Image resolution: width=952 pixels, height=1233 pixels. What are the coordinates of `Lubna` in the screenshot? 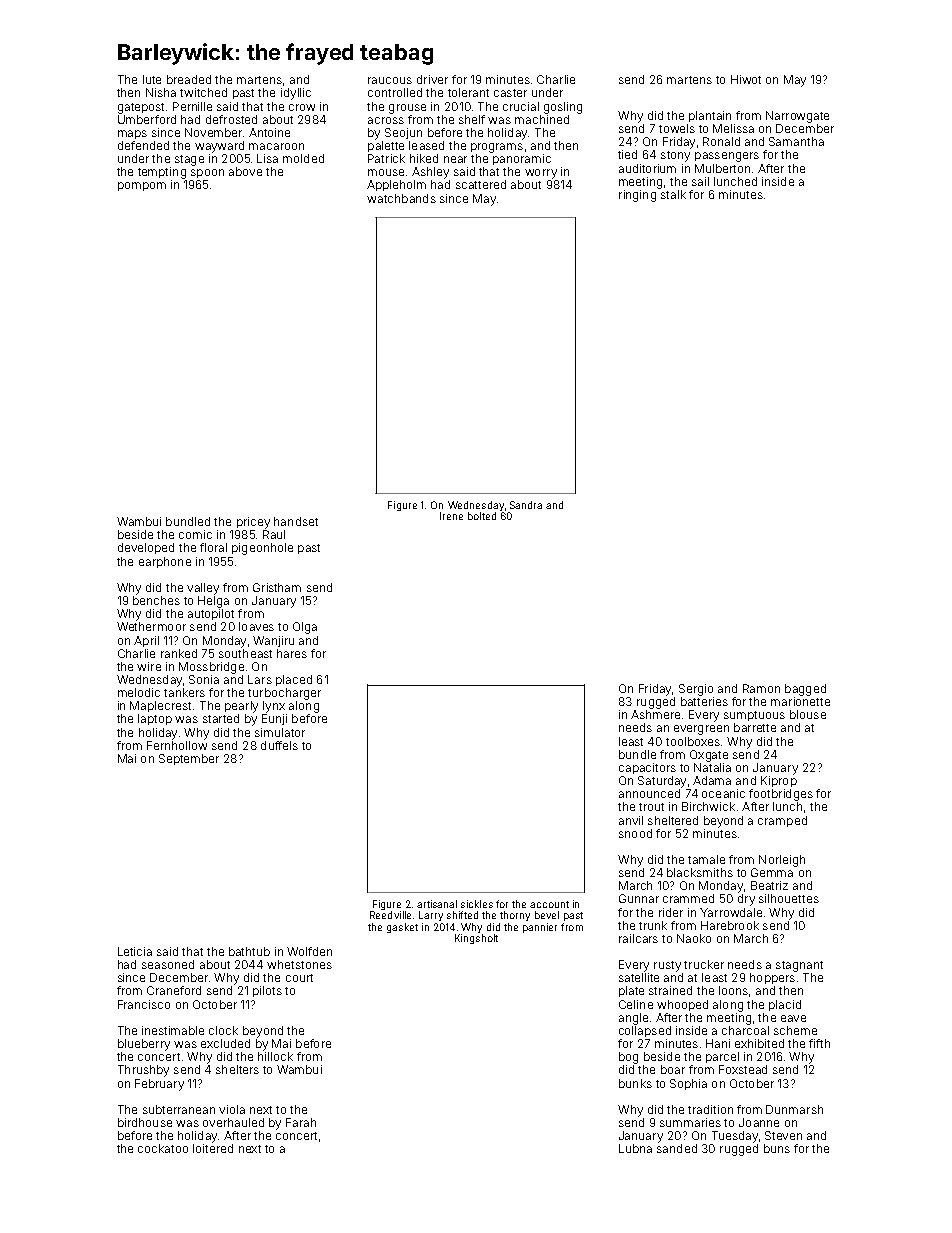 It's located at (635, 1148).
